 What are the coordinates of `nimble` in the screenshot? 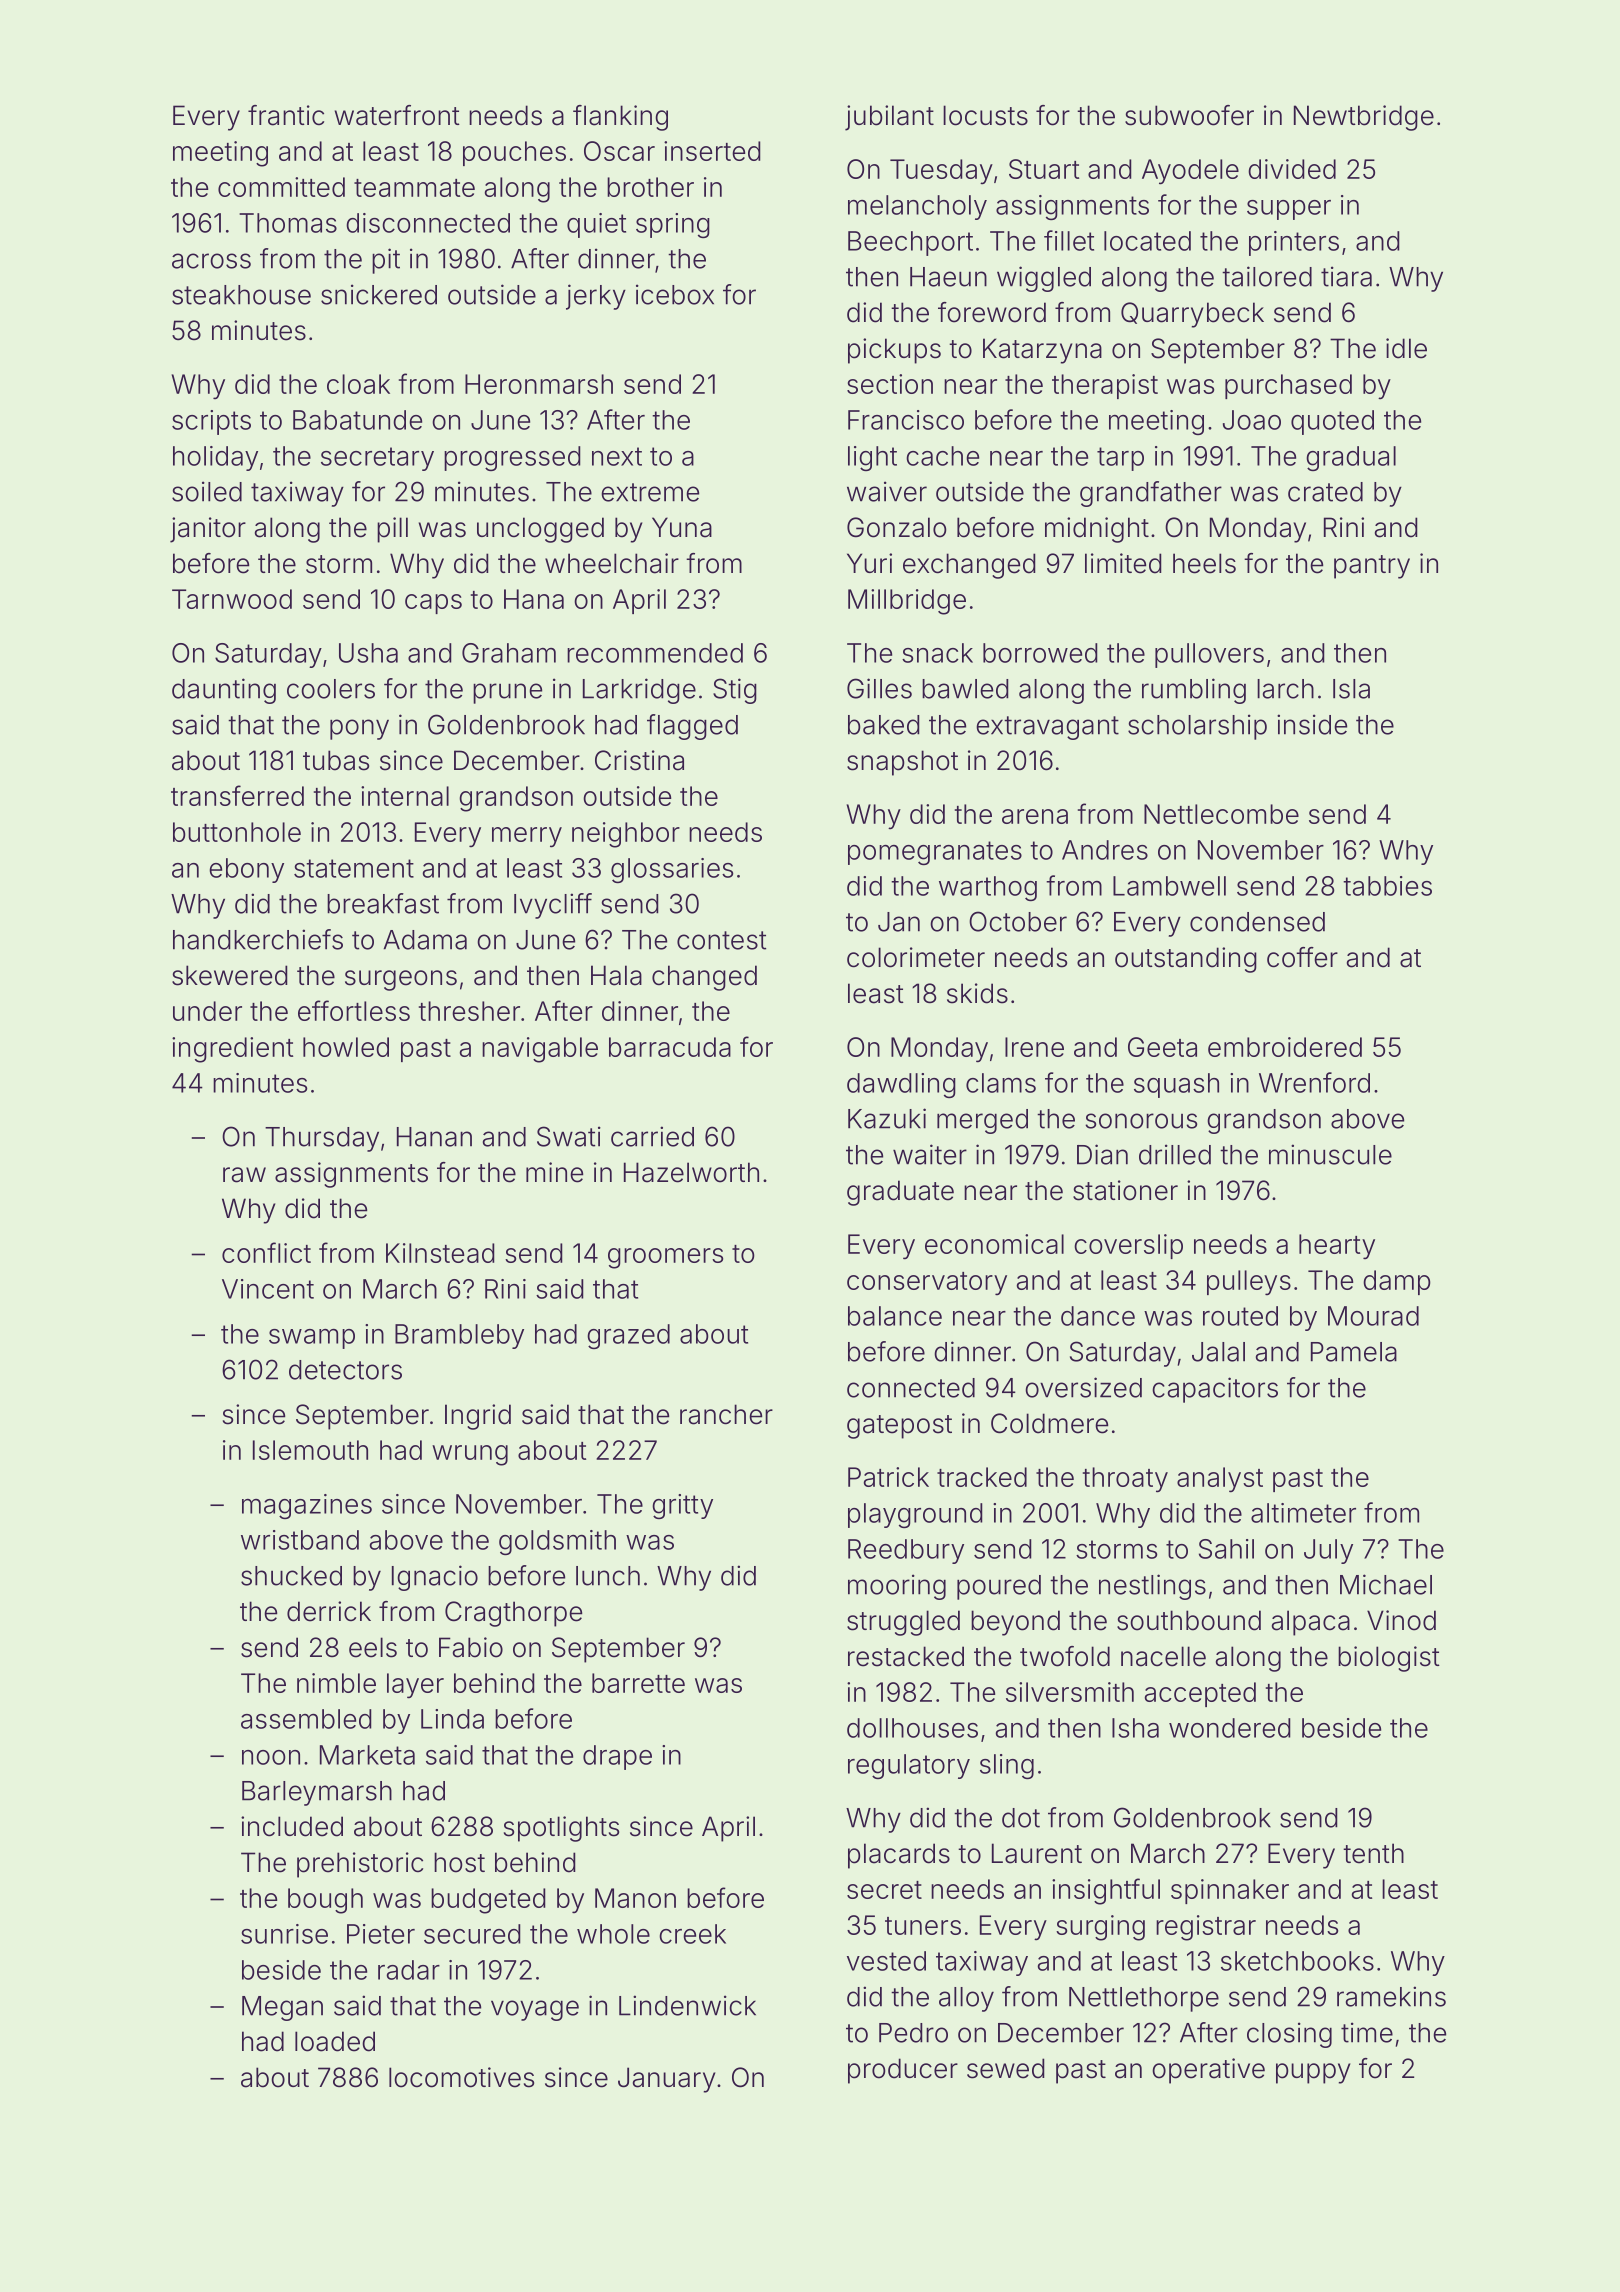 It's located at (336, 1683).
